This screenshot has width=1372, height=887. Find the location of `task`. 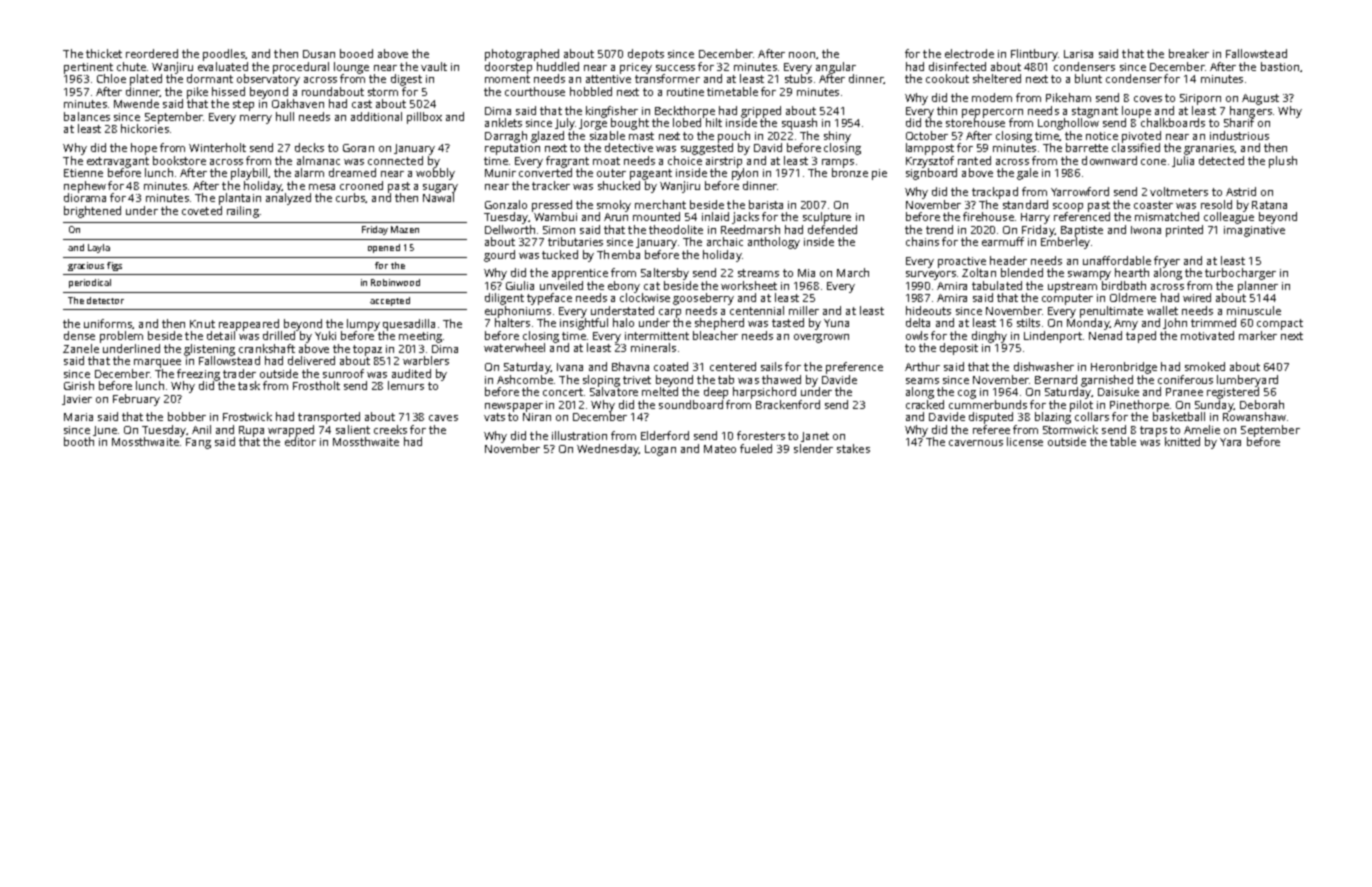

task is located at coordinates (249, 385).
